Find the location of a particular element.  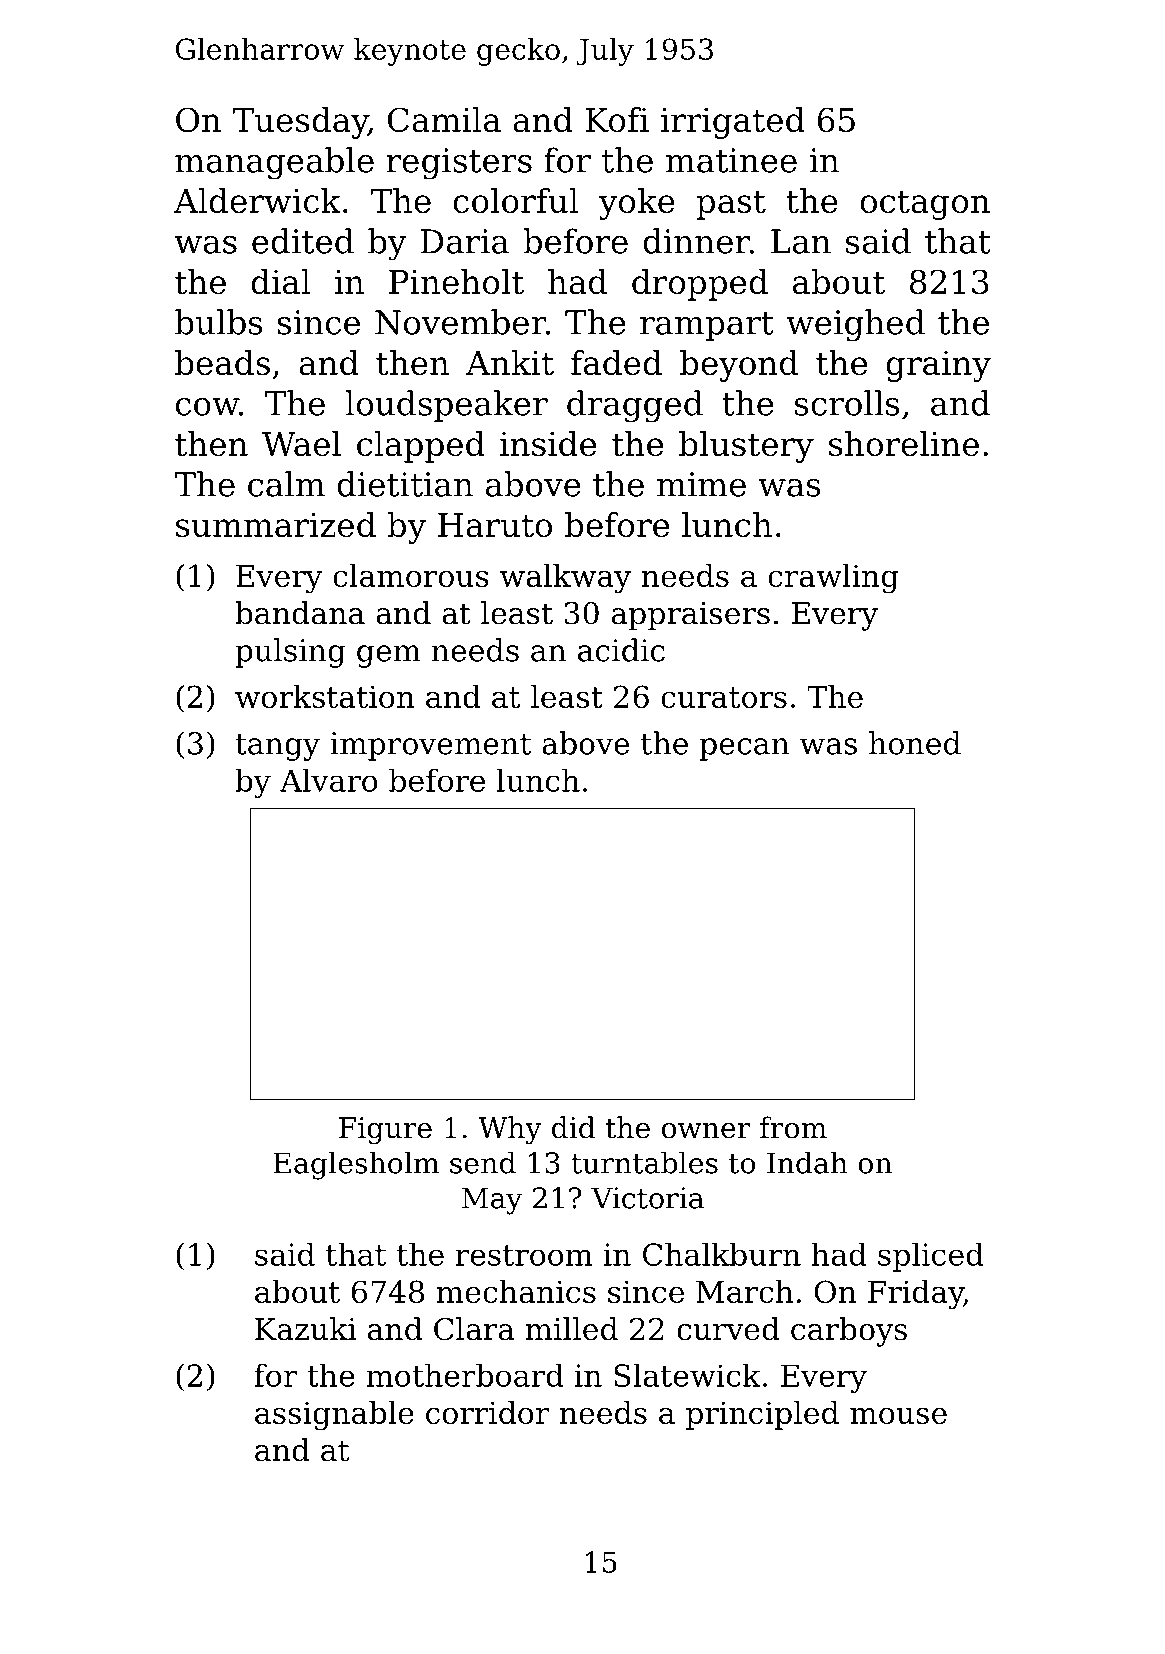

Lan is located at coordinates (801, 241).
